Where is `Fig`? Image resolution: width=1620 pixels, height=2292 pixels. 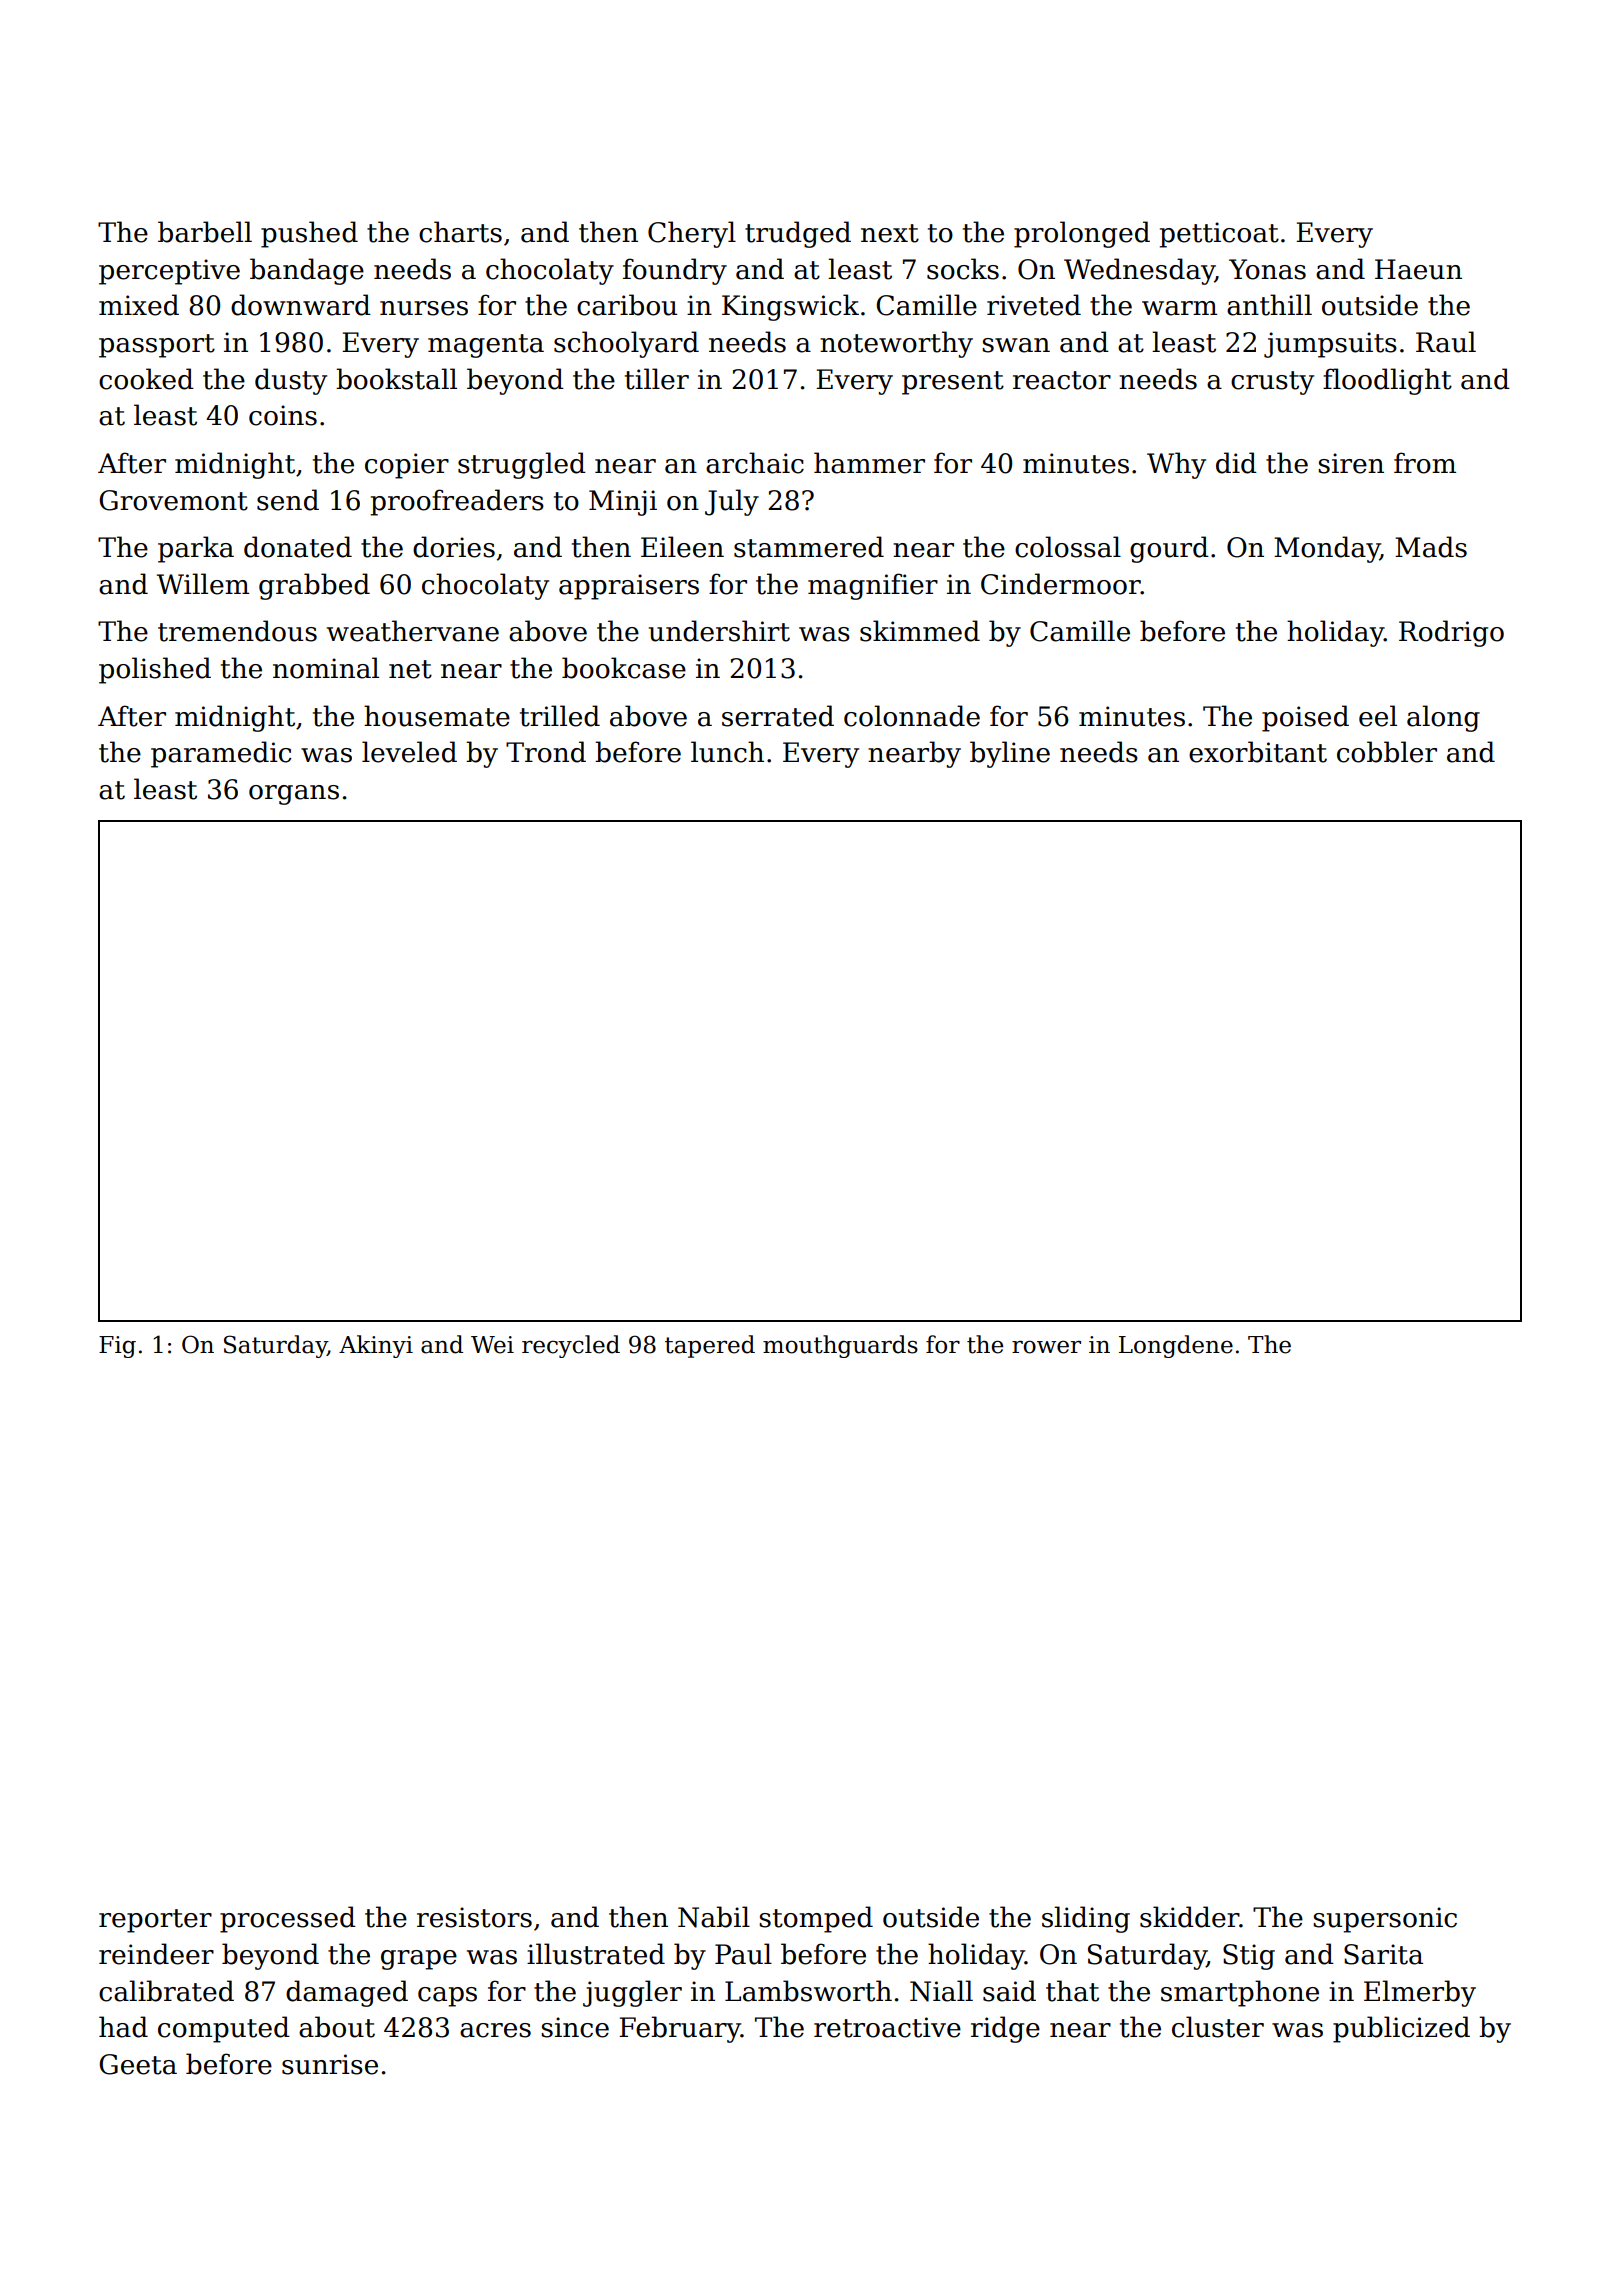 Fig is located at coordinates (117, 1347).
